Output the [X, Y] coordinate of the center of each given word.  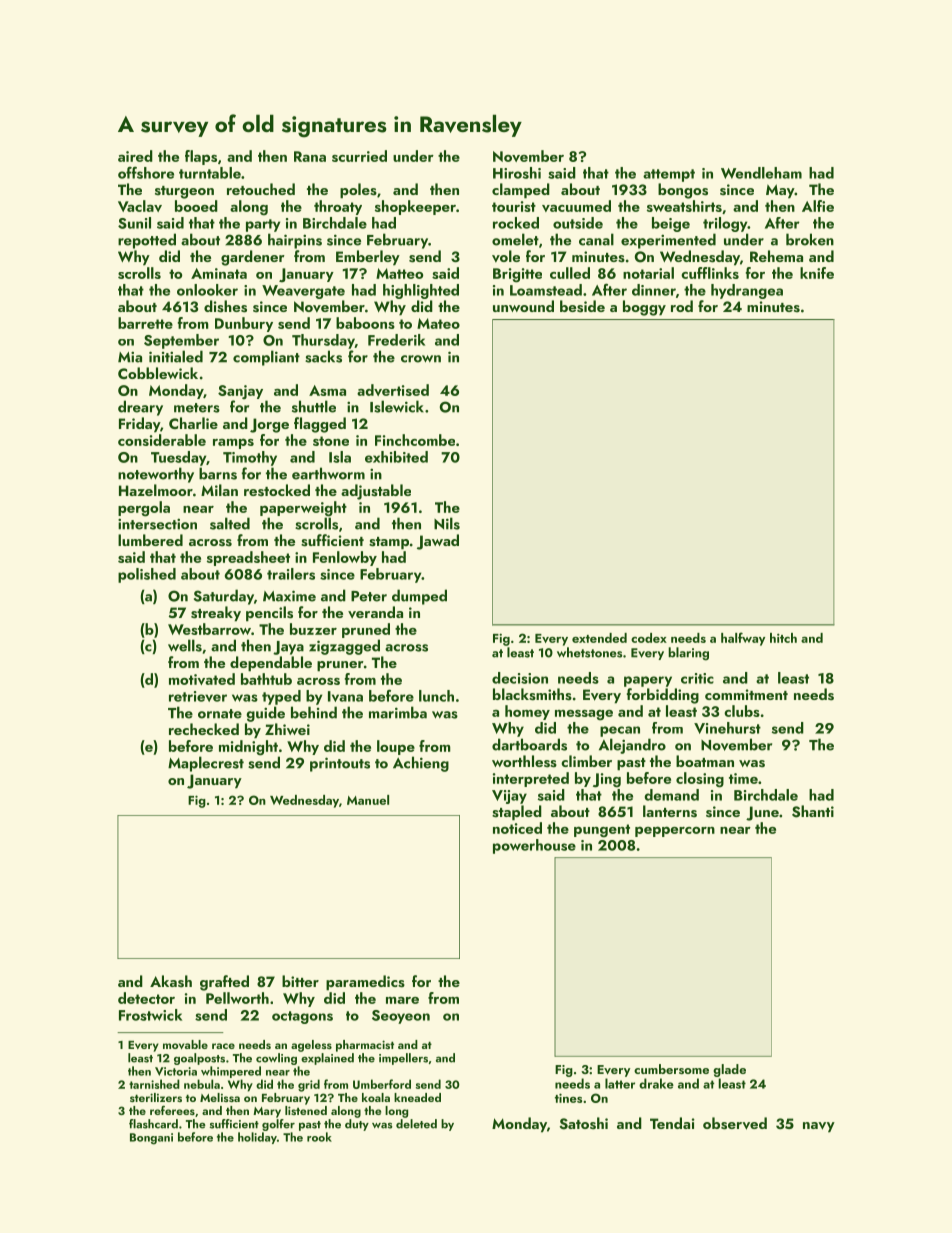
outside [578, 223]
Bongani [151, 1139]
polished [147, 575]
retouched [261, 189]
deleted [416, 1124]
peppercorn [675, 831]
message [584, 715]
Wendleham [761, 173]
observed [735, 1123]
